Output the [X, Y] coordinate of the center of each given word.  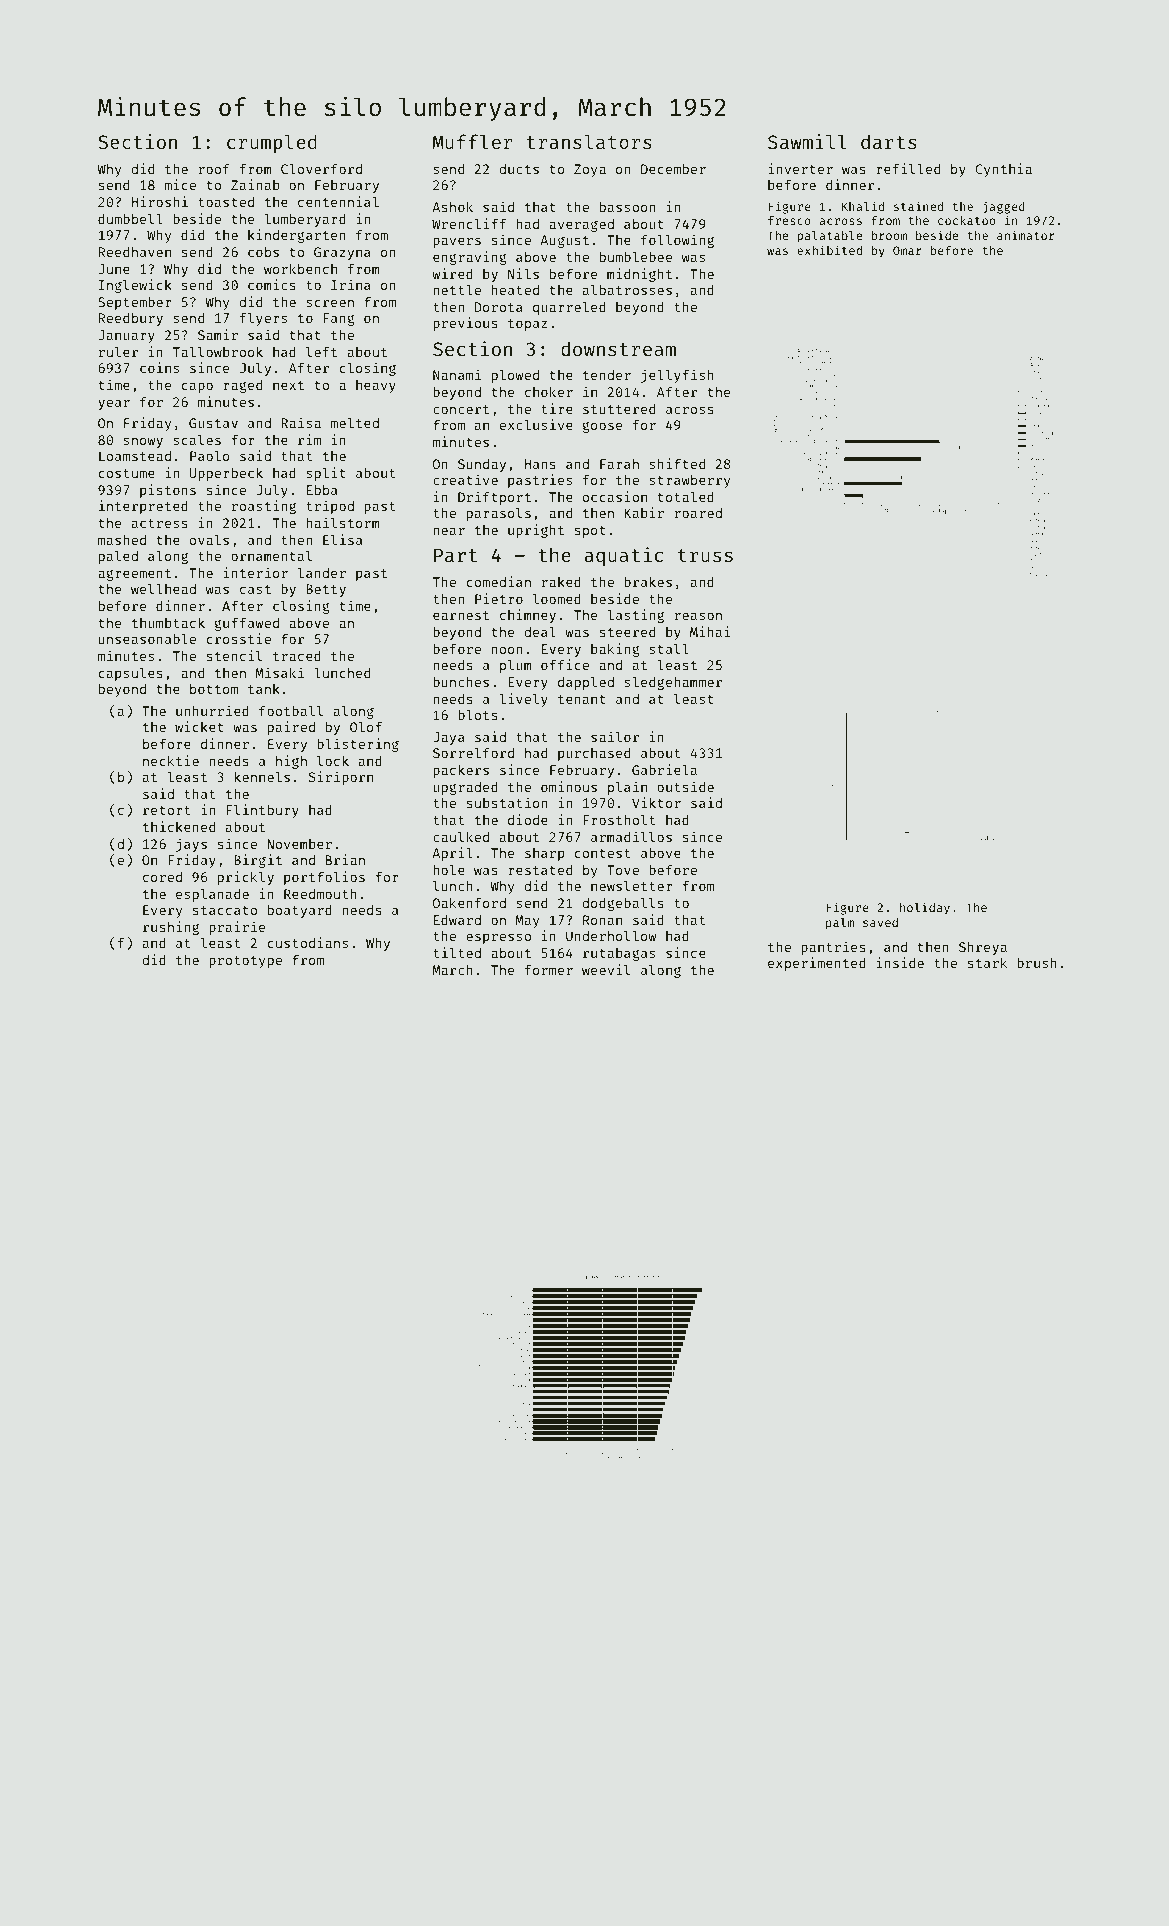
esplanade [212, 895]
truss [705, 555]
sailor [615, 736]
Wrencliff [469, 223]
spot [590, 532]
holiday [925, 908]
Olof [366, 726]
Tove [623, 870]
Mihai [710, 631]
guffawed [247, 624]
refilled [908, 168]
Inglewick [135, 286]
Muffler [472, 141]
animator [1026, 235]
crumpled [272, 143]
